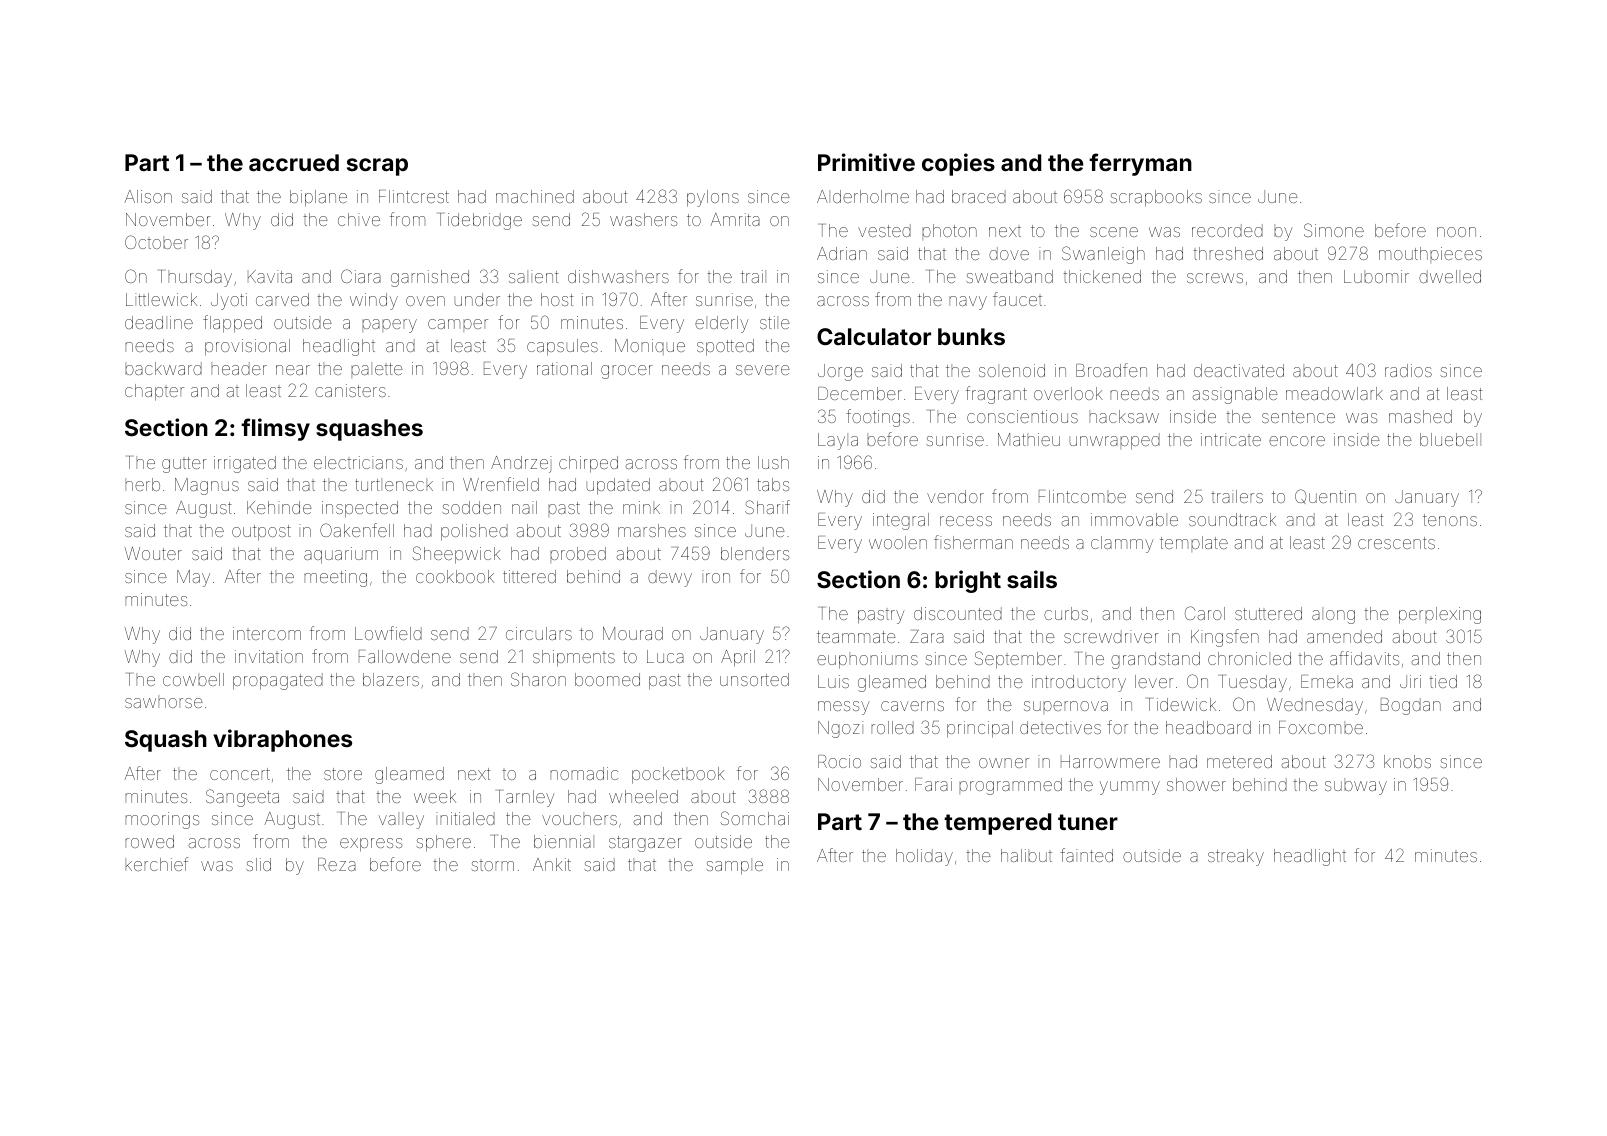 The height and width of the page is (1136, 1607). I want to click on Carol, so click(1205, 613).
